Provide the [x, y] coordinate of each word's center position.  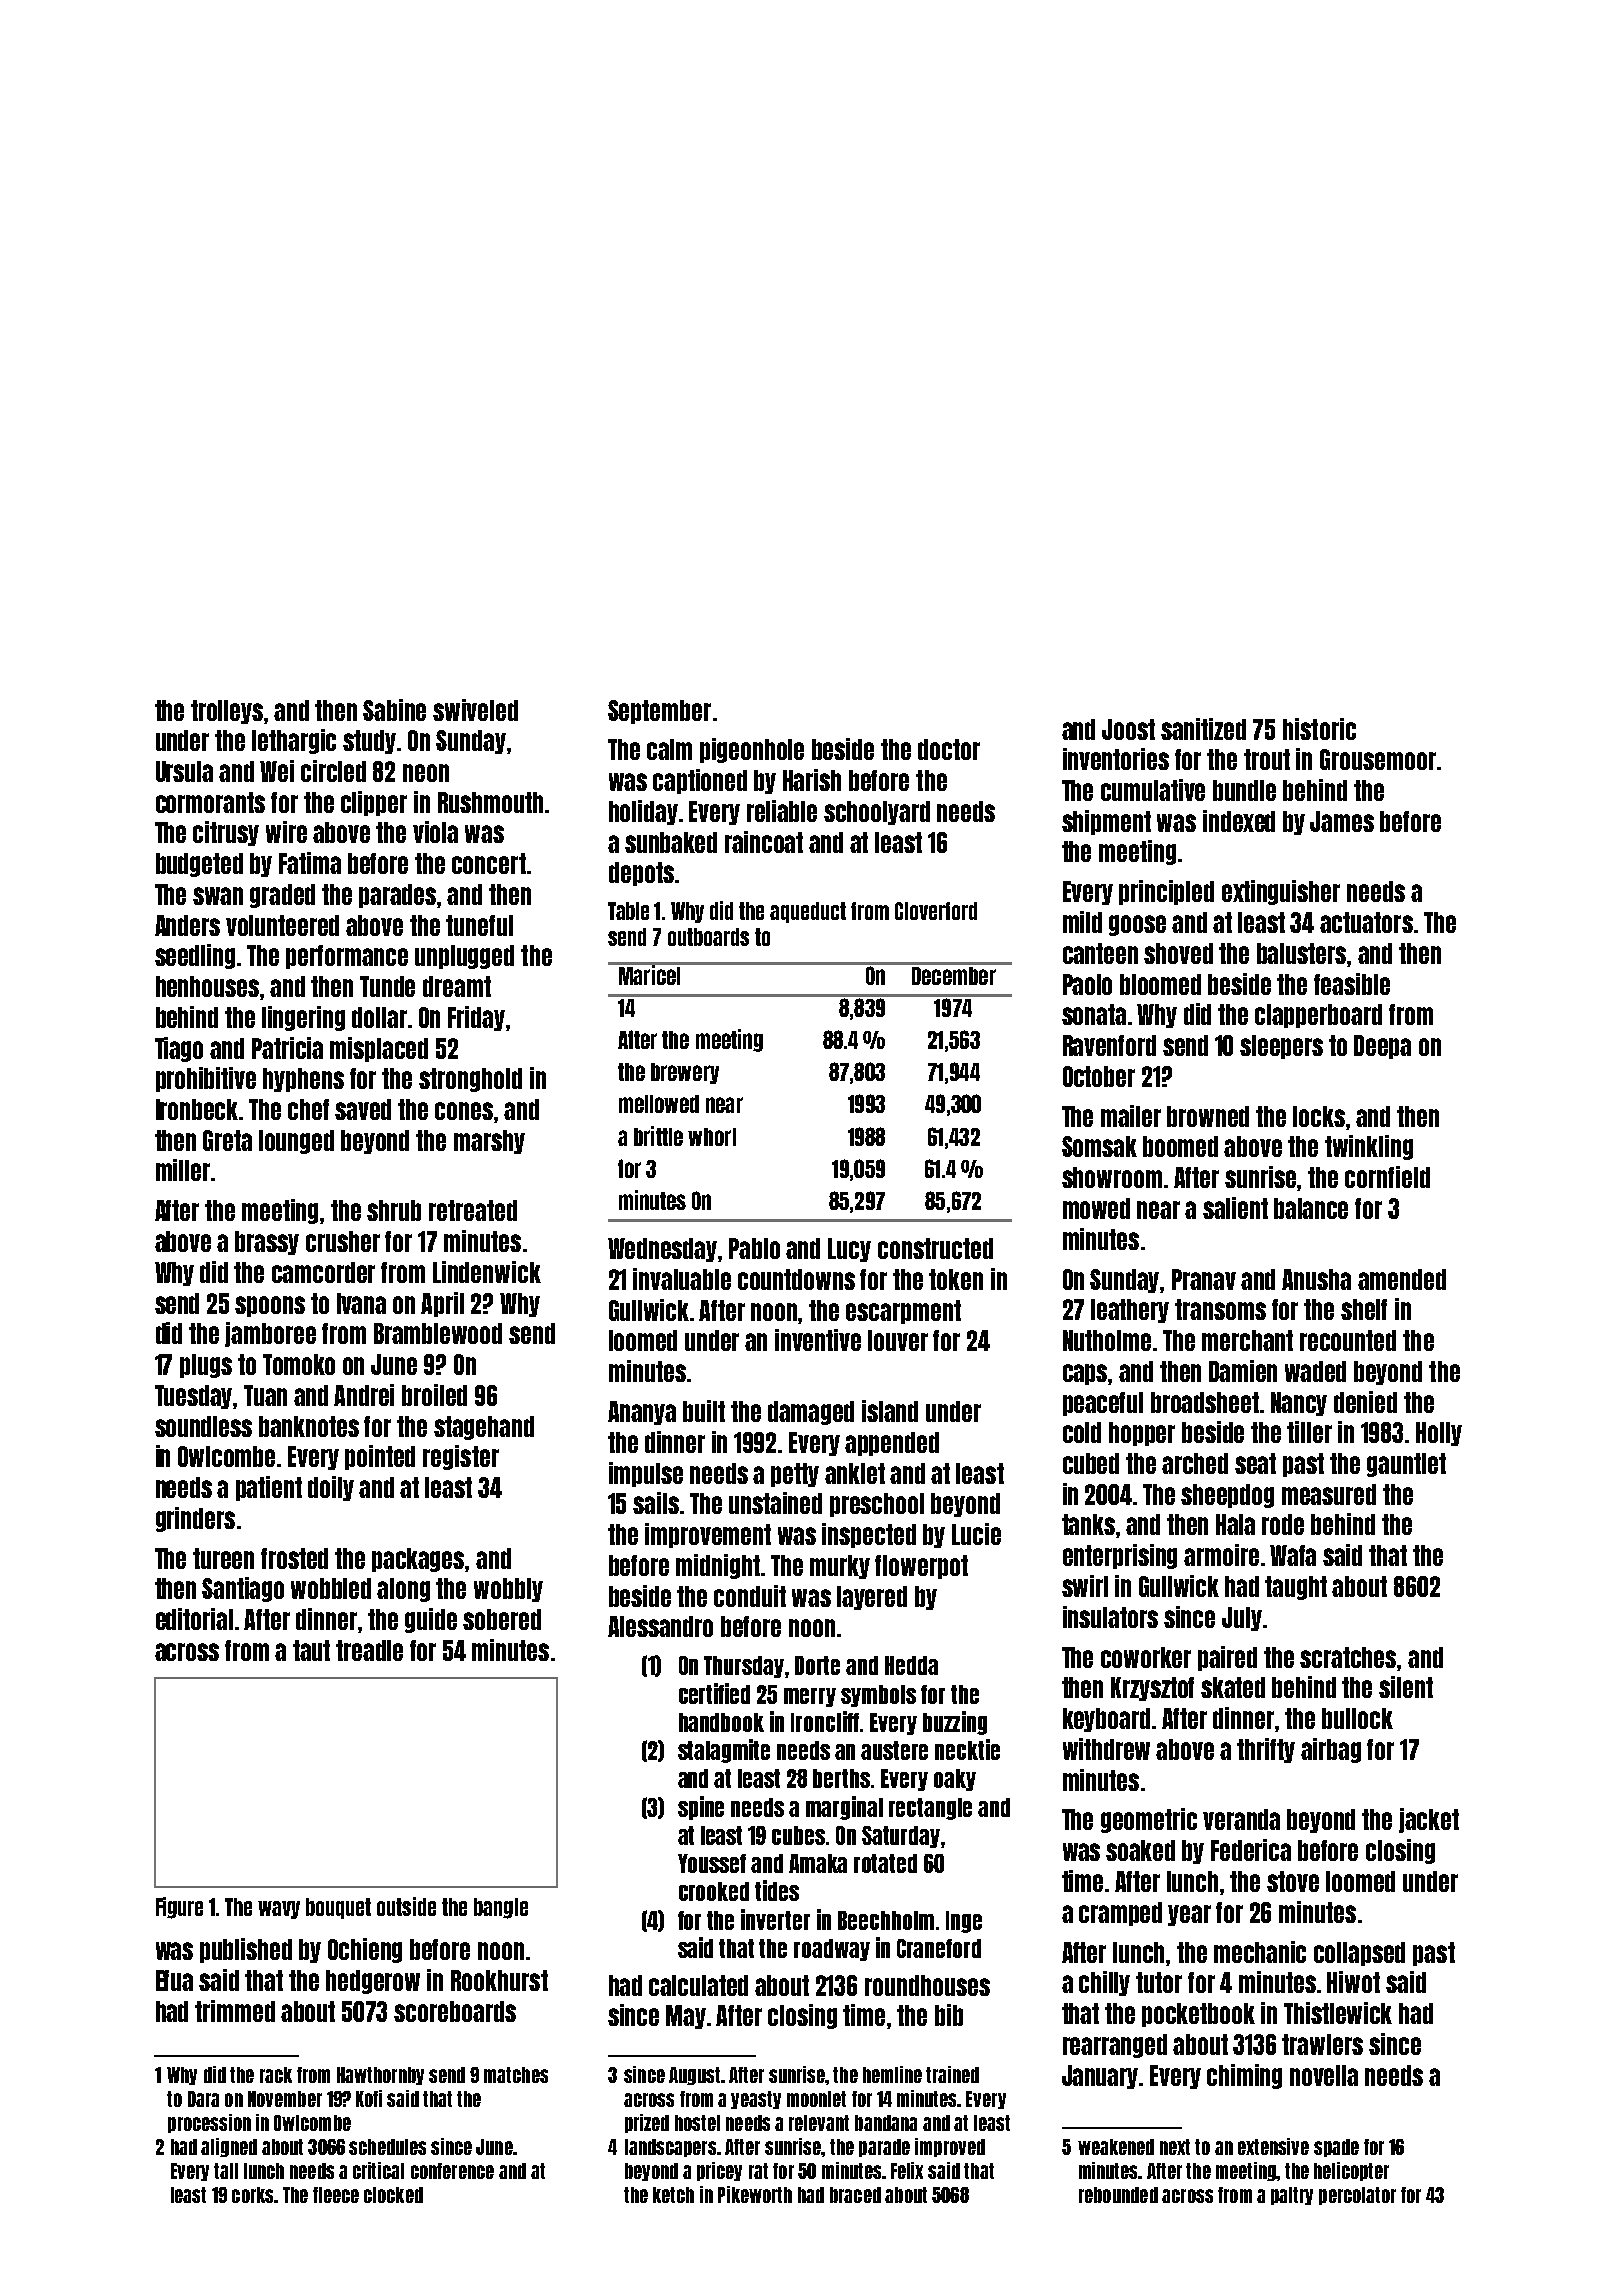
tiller [1309, 1432]
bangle [501, 1908]
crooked [714, 1891]
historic [1319, 729]
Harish [812, 780]
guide [431, 1620]
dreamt [457, 986]
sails [656, 1503]
